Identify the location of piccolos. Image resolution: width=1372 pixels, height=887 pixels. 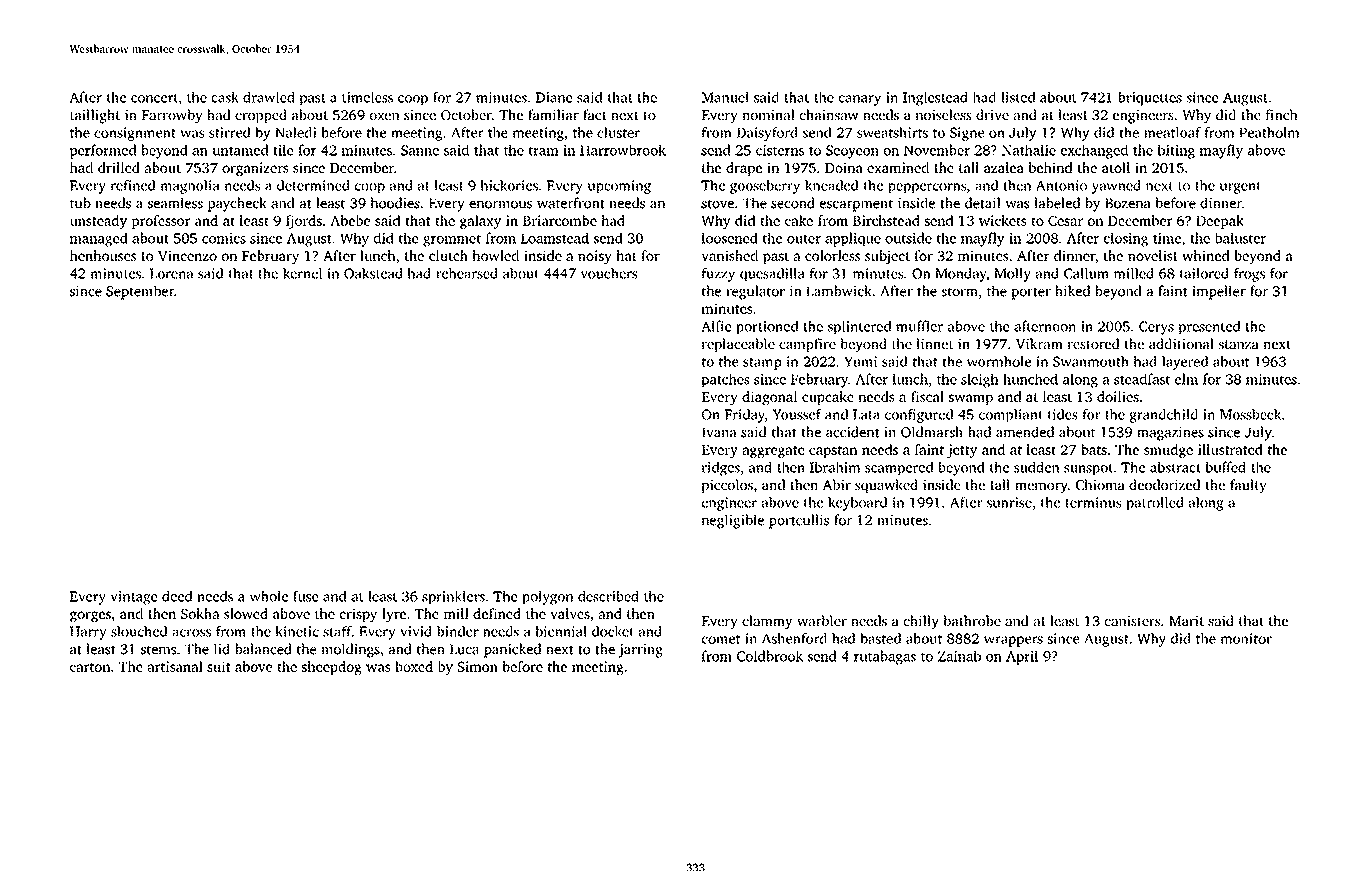
(727, 486).
